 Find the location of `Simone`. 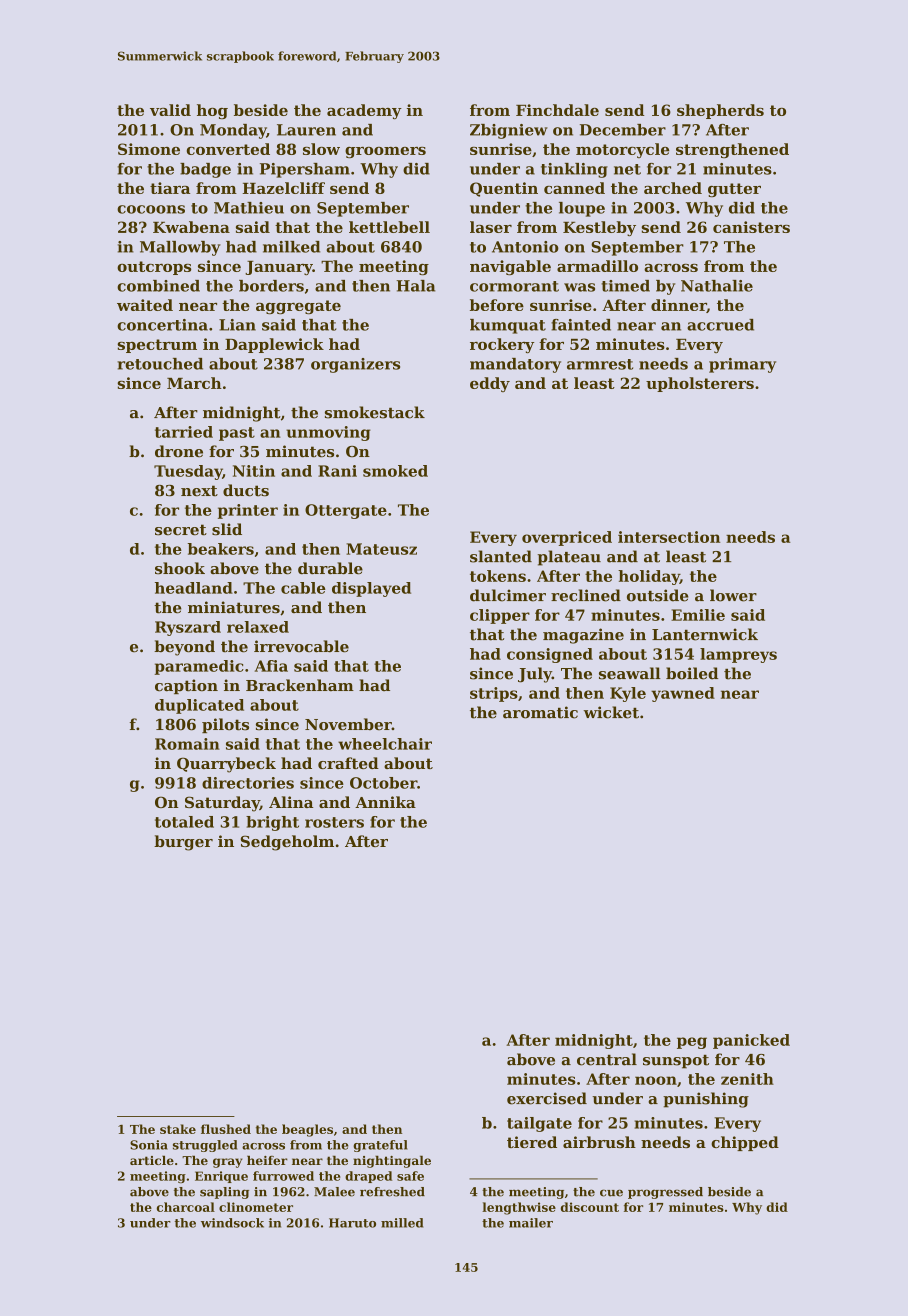

Simone is located at coordinates (149, 149).
